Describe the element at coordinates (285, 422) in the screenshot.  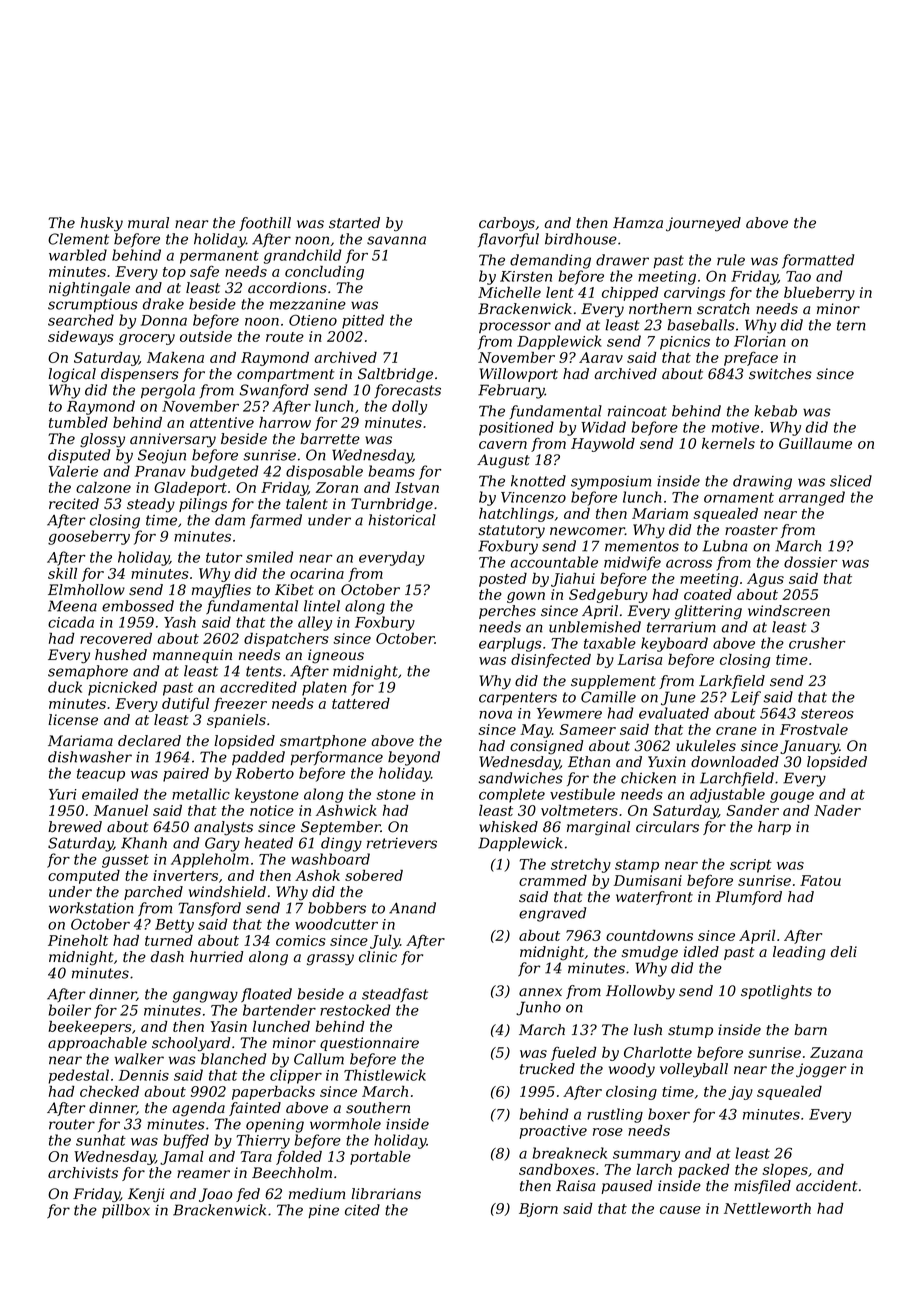
I see `harrow` at that location.
